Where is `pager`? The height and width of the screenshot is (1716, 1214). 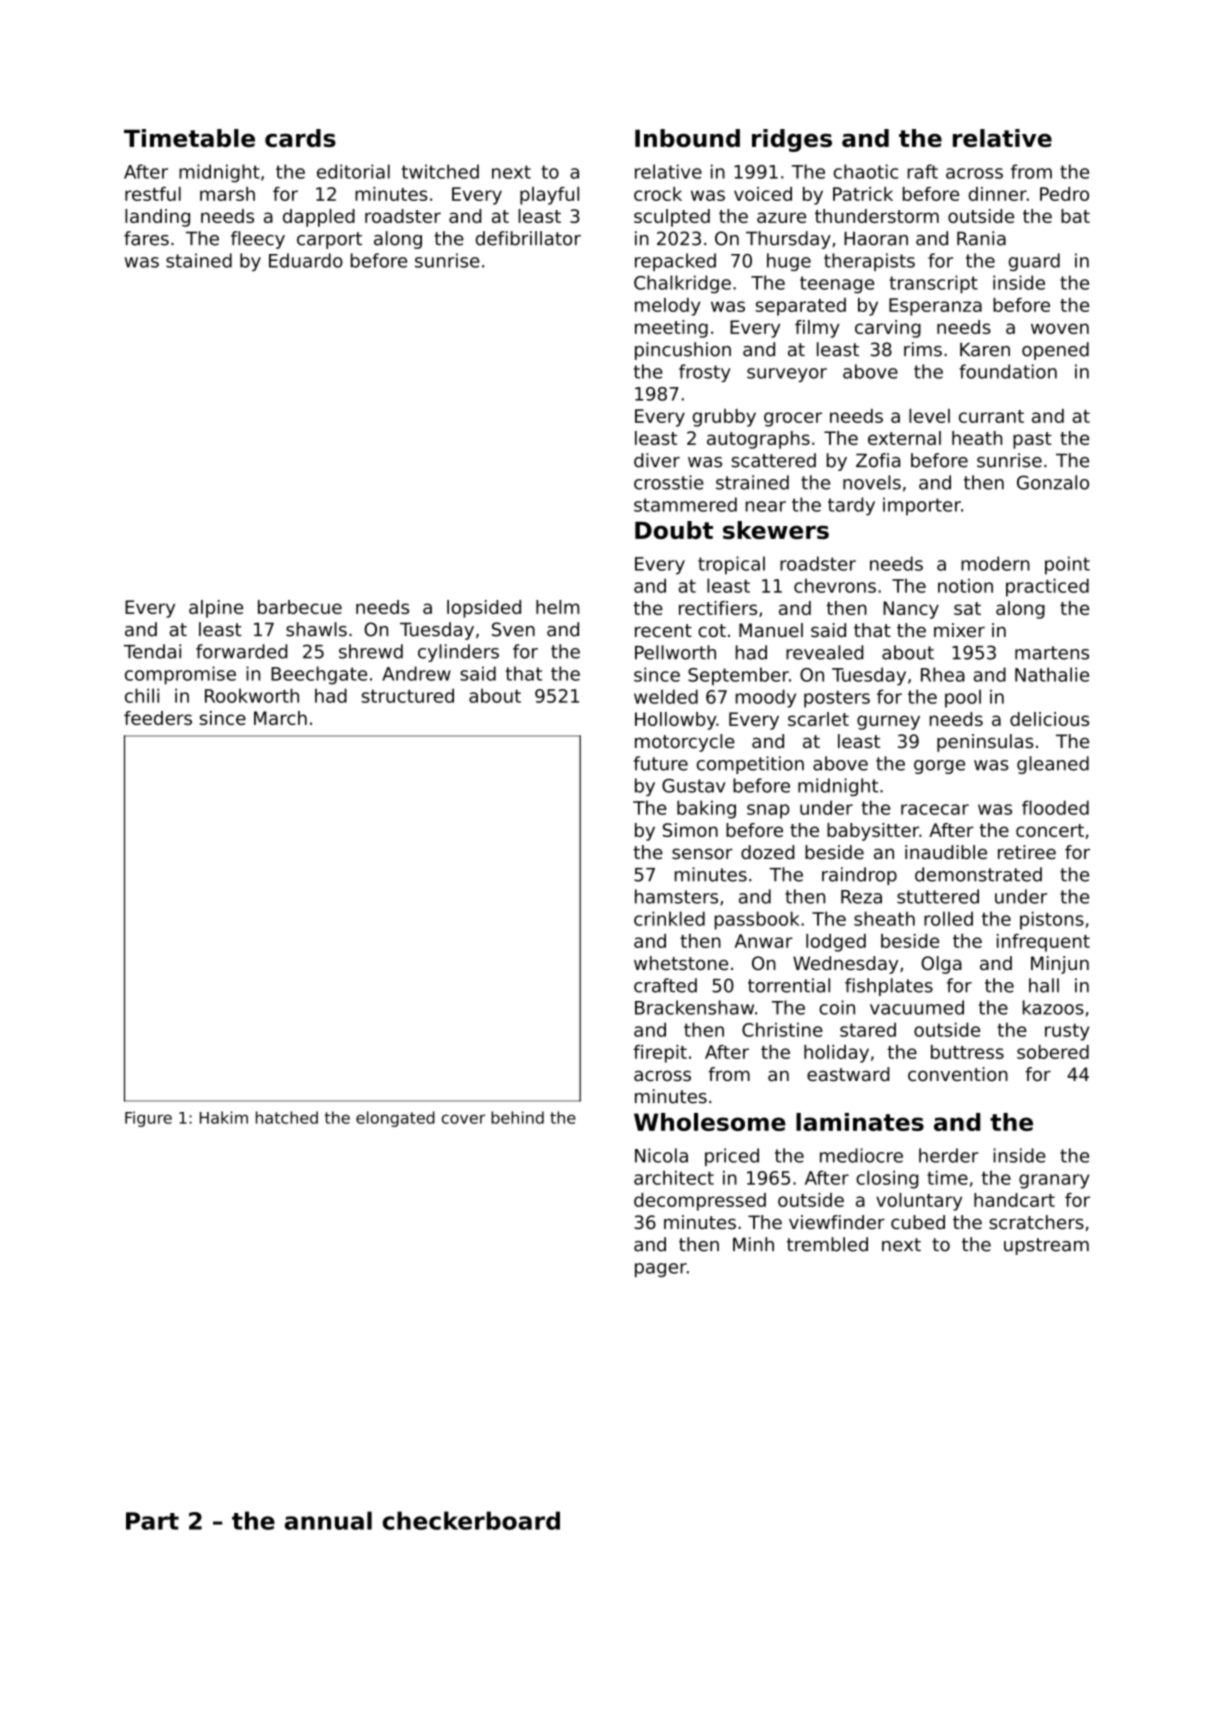 pager is located at coordinates (661, 1270).
